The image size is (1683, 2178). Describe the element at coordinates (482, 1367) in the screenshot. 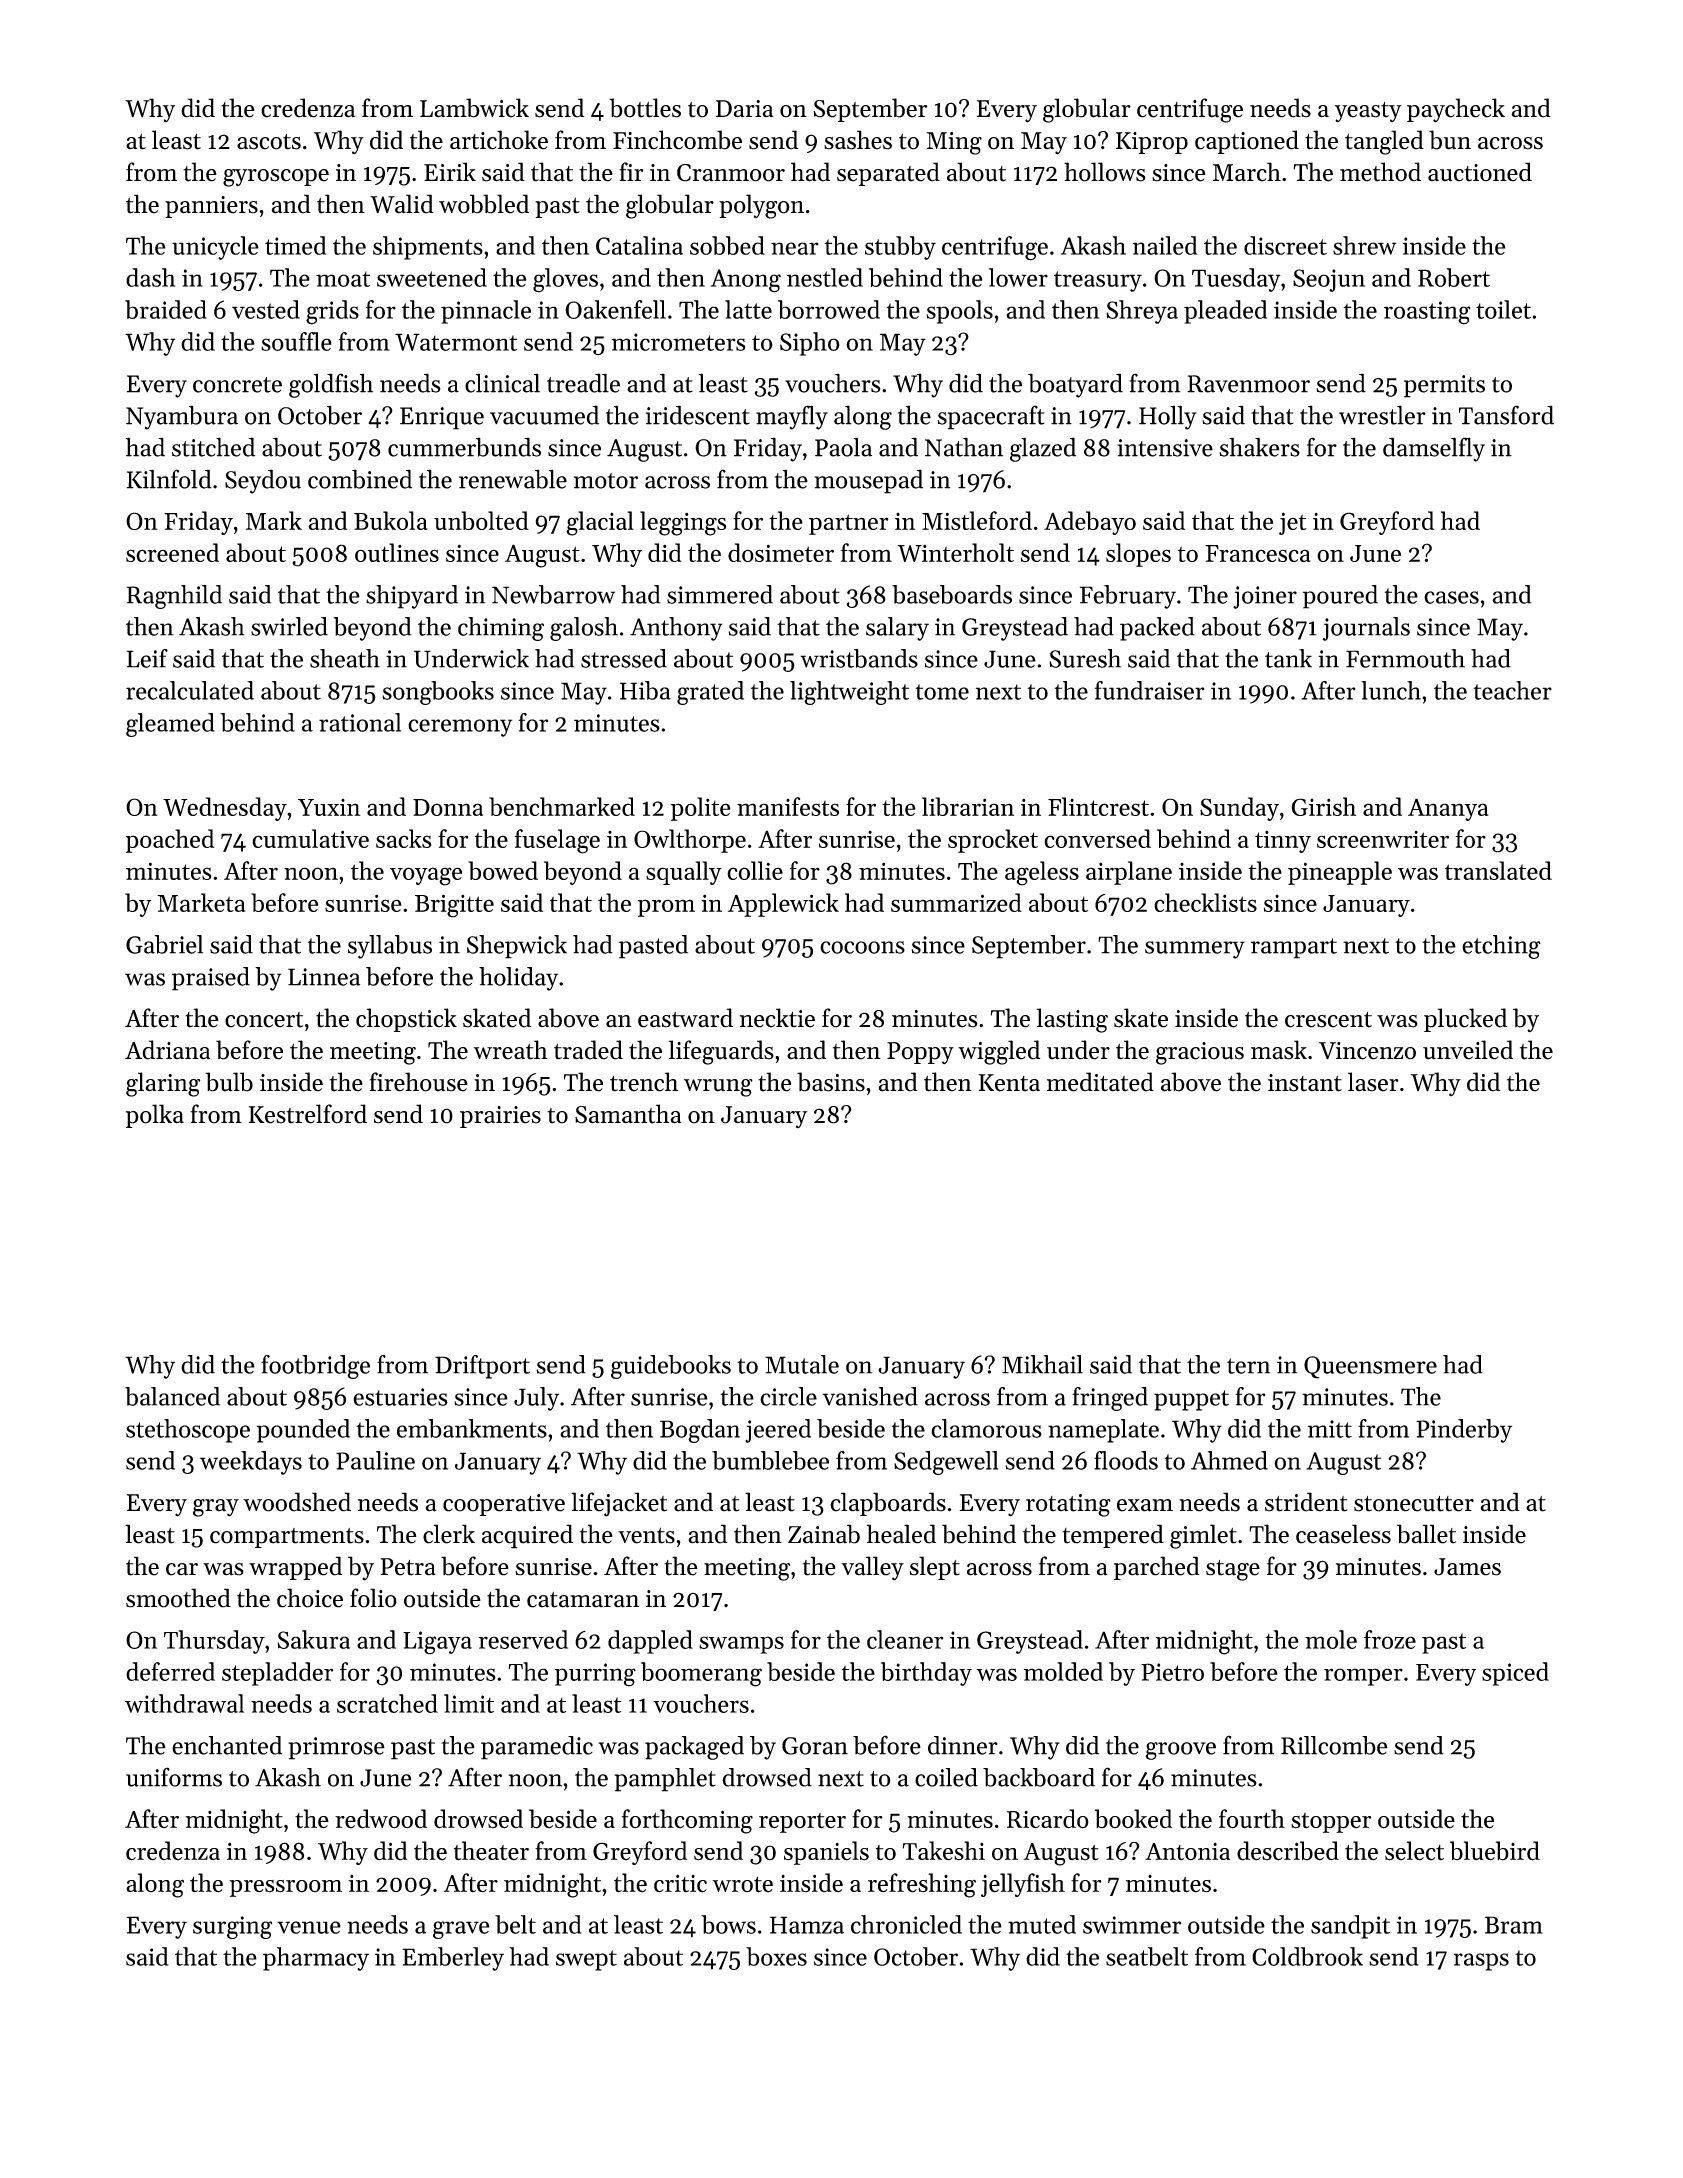

I see `Driftport` at that location.
